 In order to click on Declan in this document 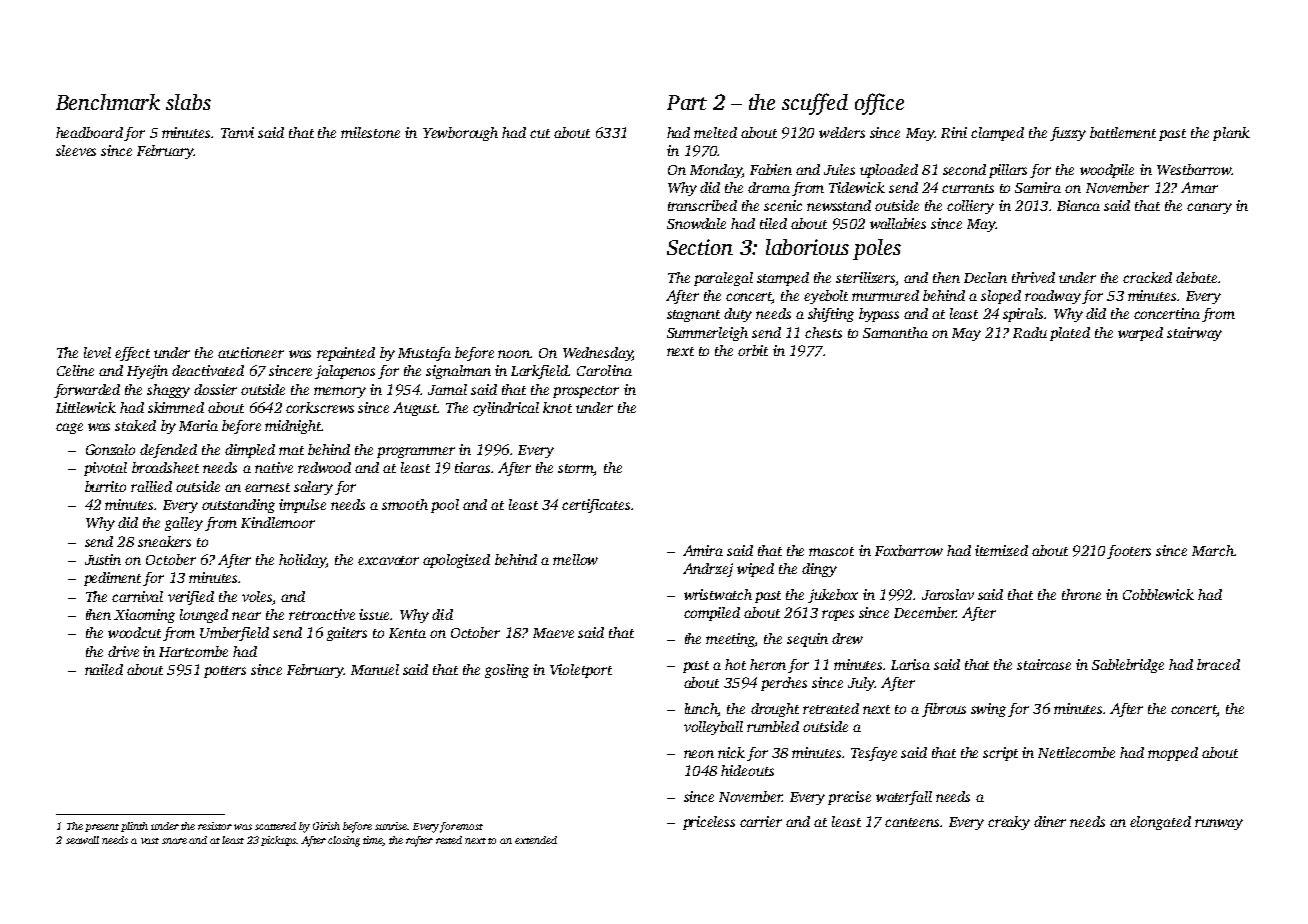, I will do `click(985, 277)`.
